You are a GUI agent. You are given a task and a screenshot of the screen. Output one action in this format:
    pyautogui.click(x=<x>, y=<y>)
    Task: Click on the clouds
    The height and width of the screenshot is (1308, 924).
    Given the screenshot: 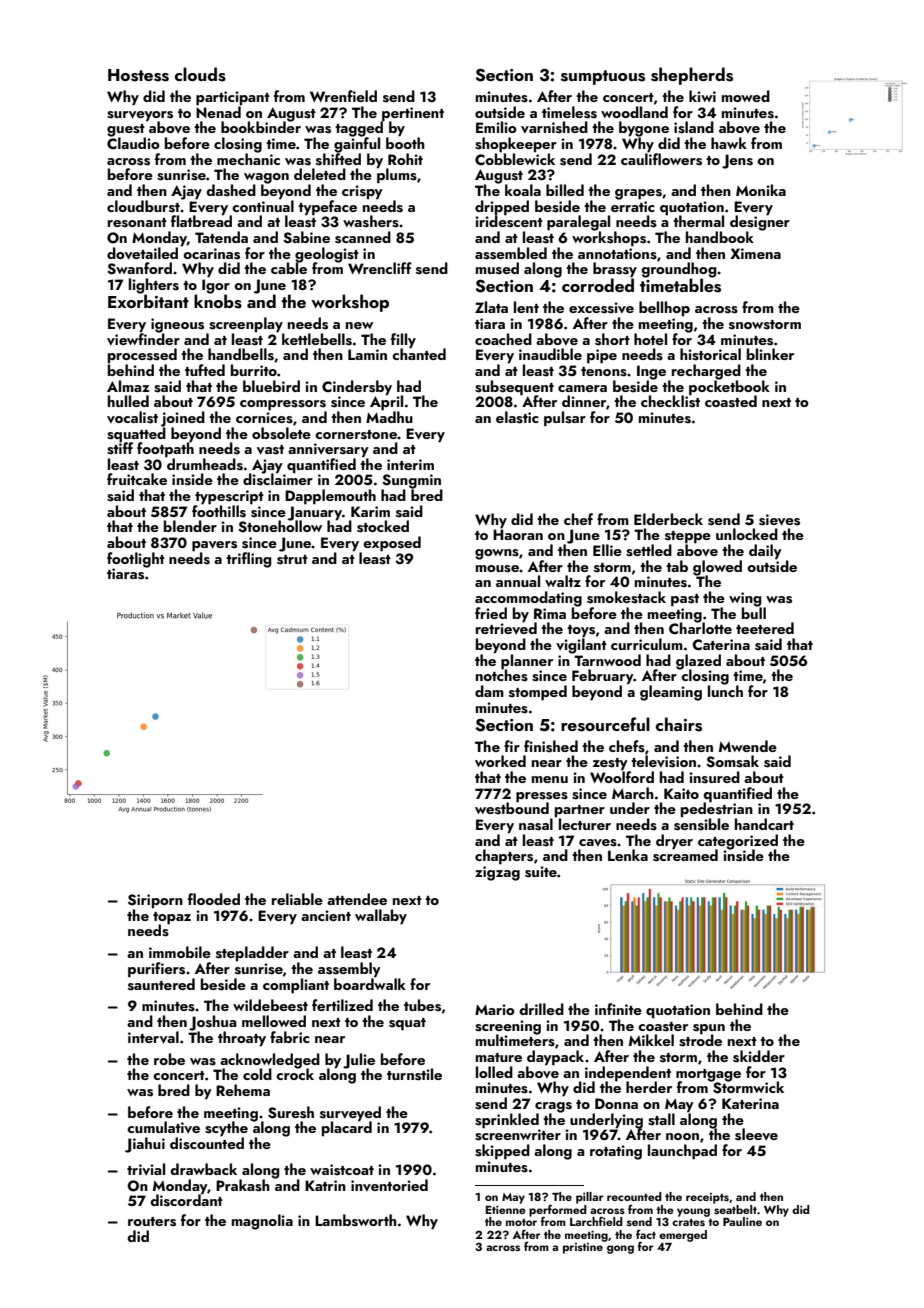 What is the action you would take?
    pyautogui.click(x=200, y=74)
